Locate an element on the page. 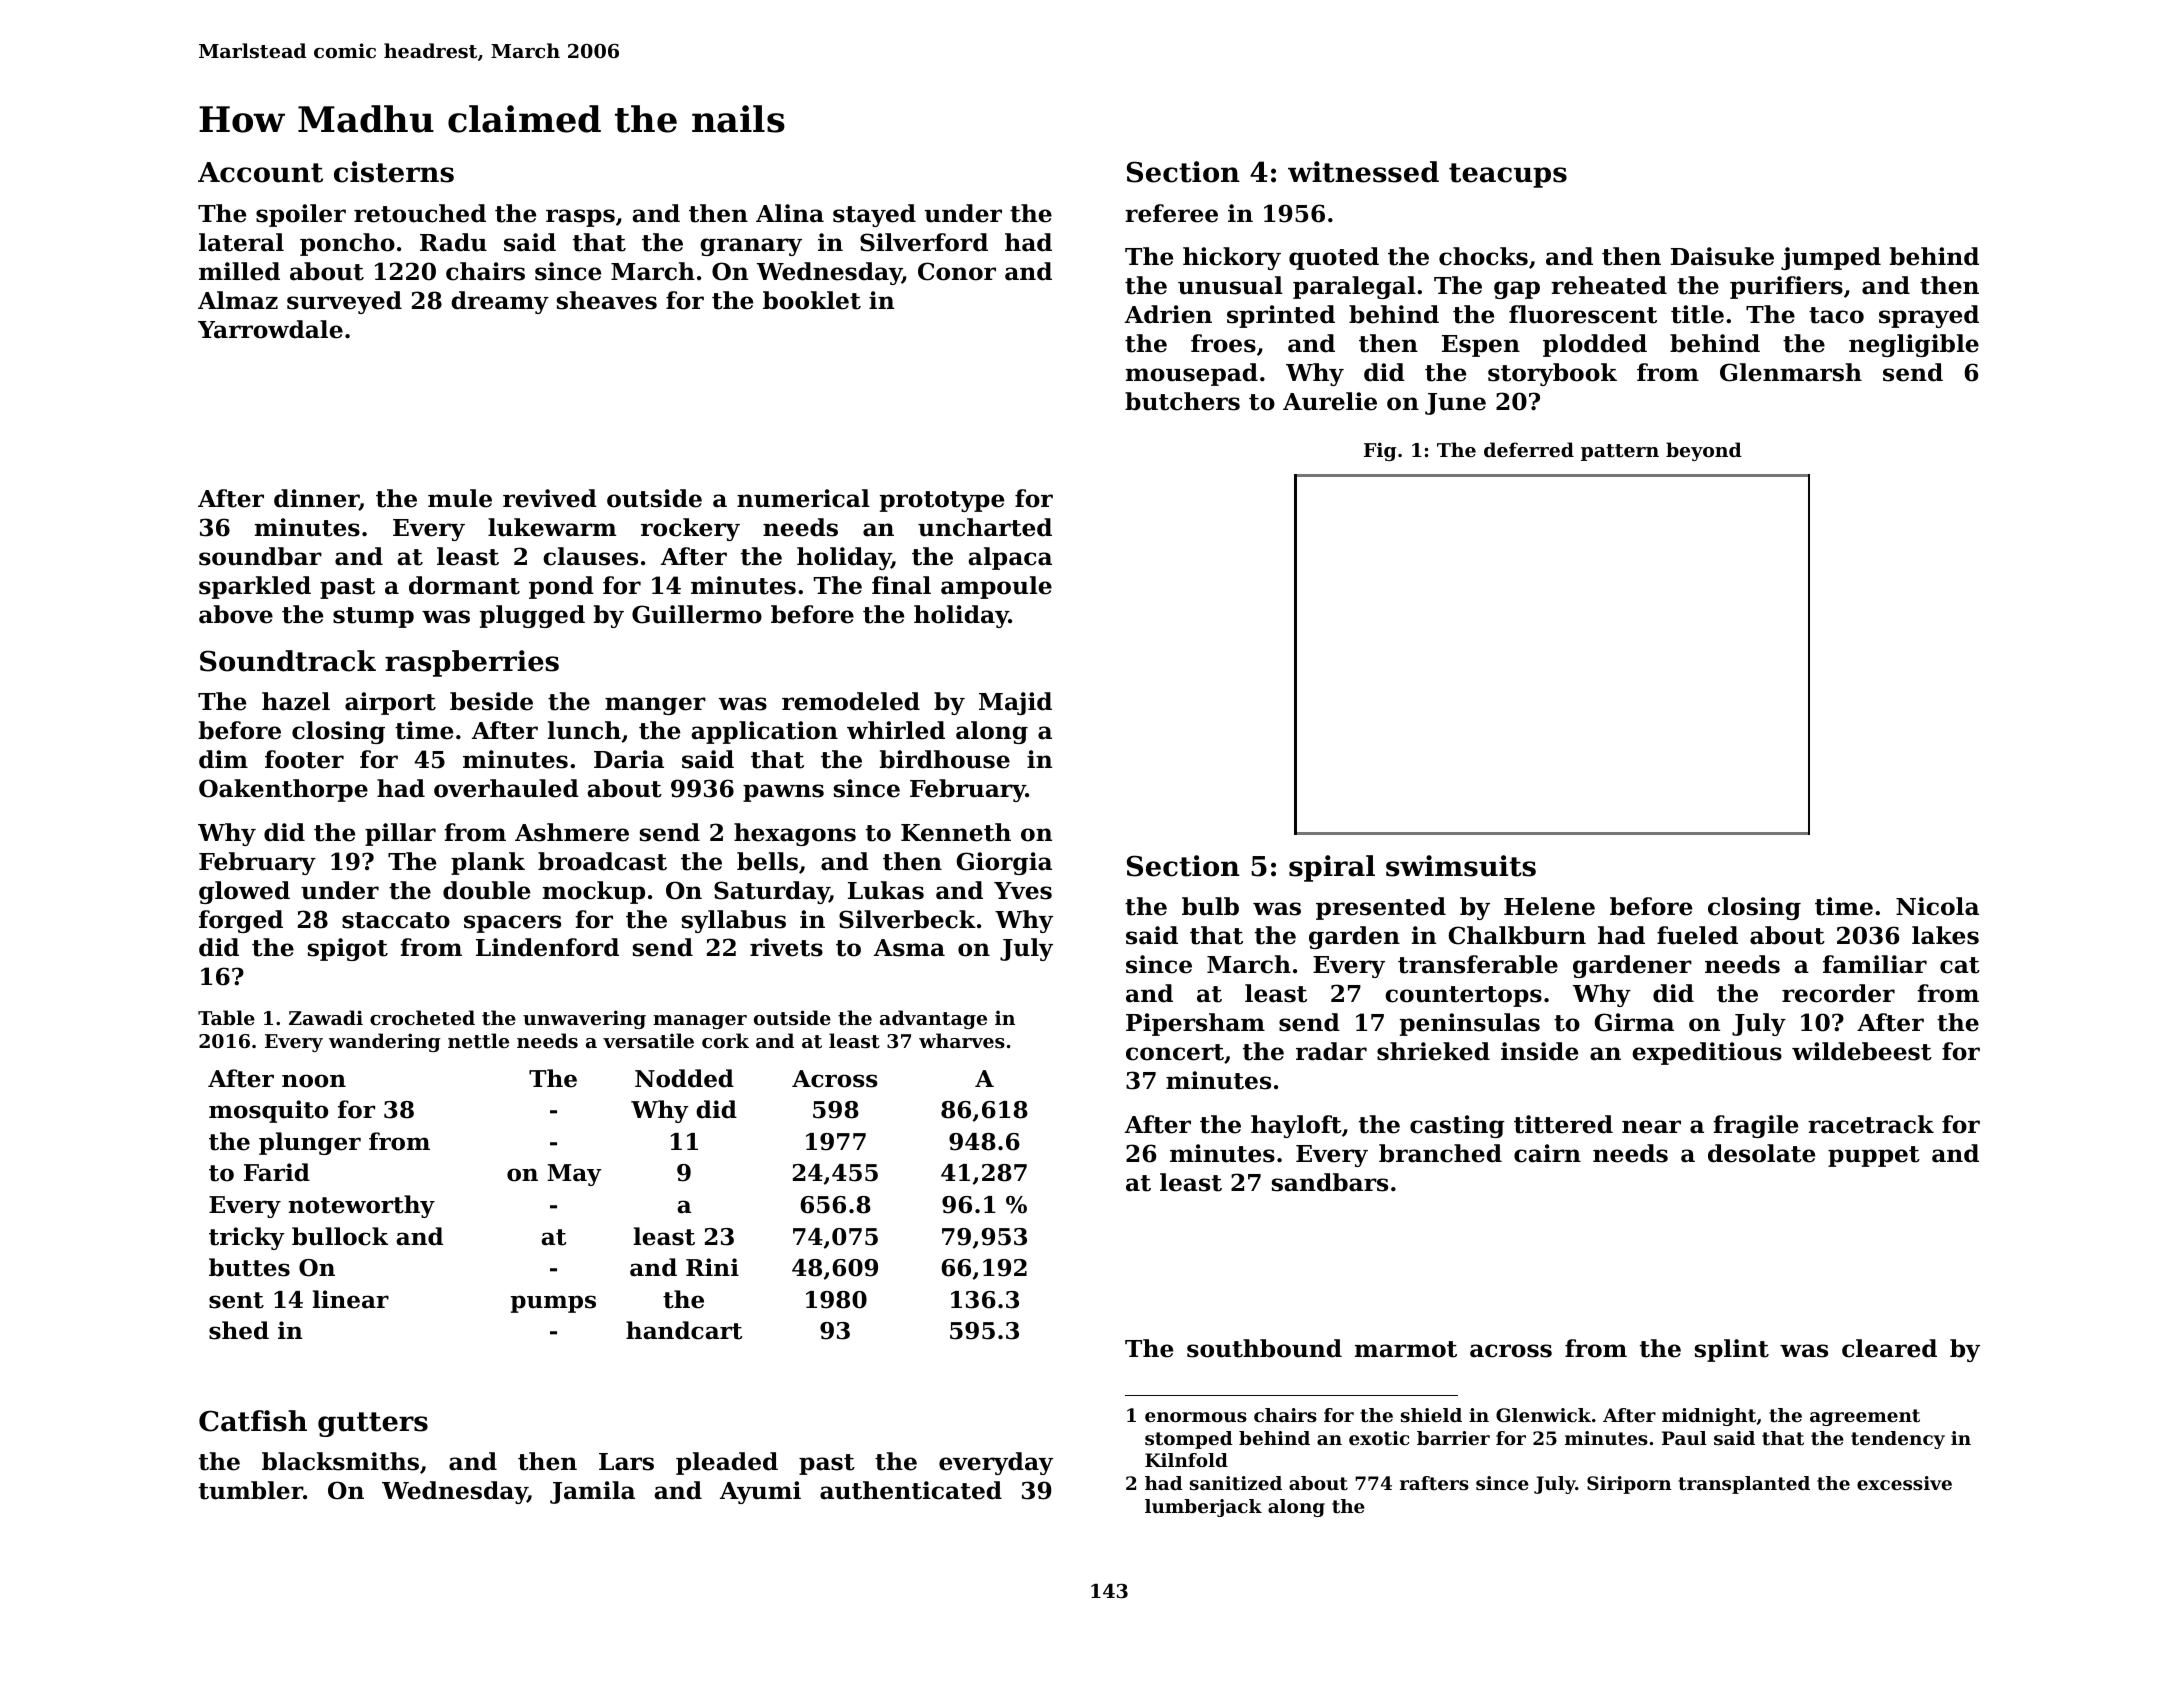 This image has height=1683, width=2178. beyond is located at coordinates (1704, 451).
